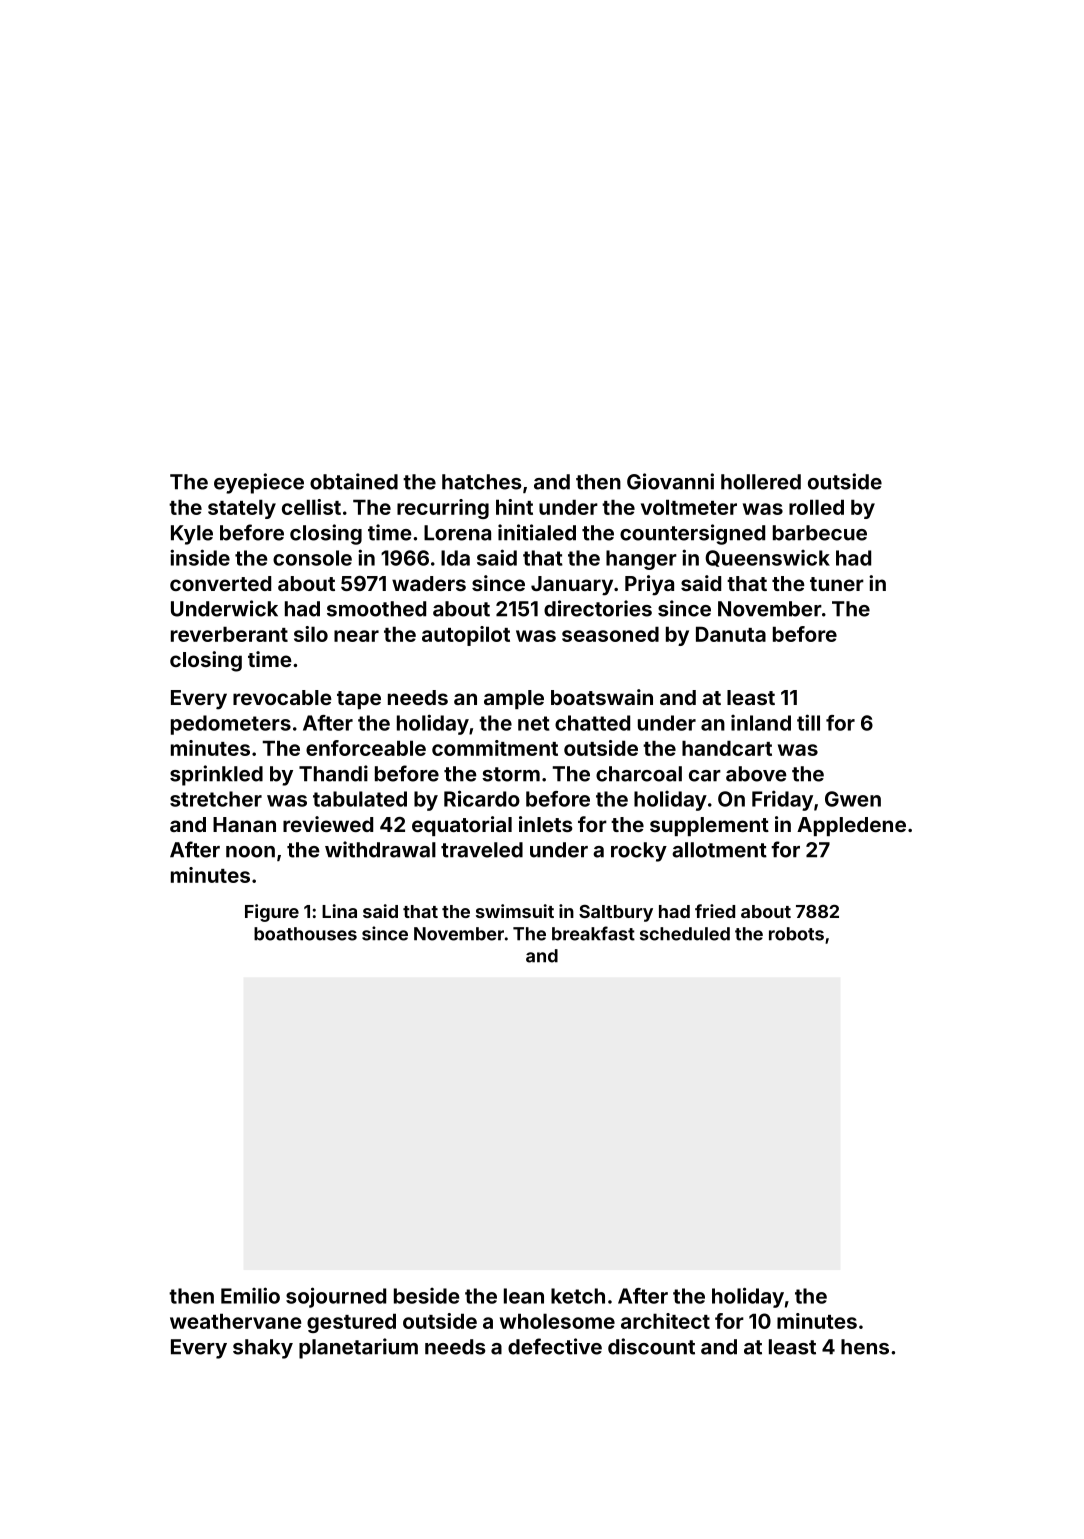 Image resolution: width=1084 pixels, height=1539 pixels. I want to click on ketch, so click(578, 1296).
